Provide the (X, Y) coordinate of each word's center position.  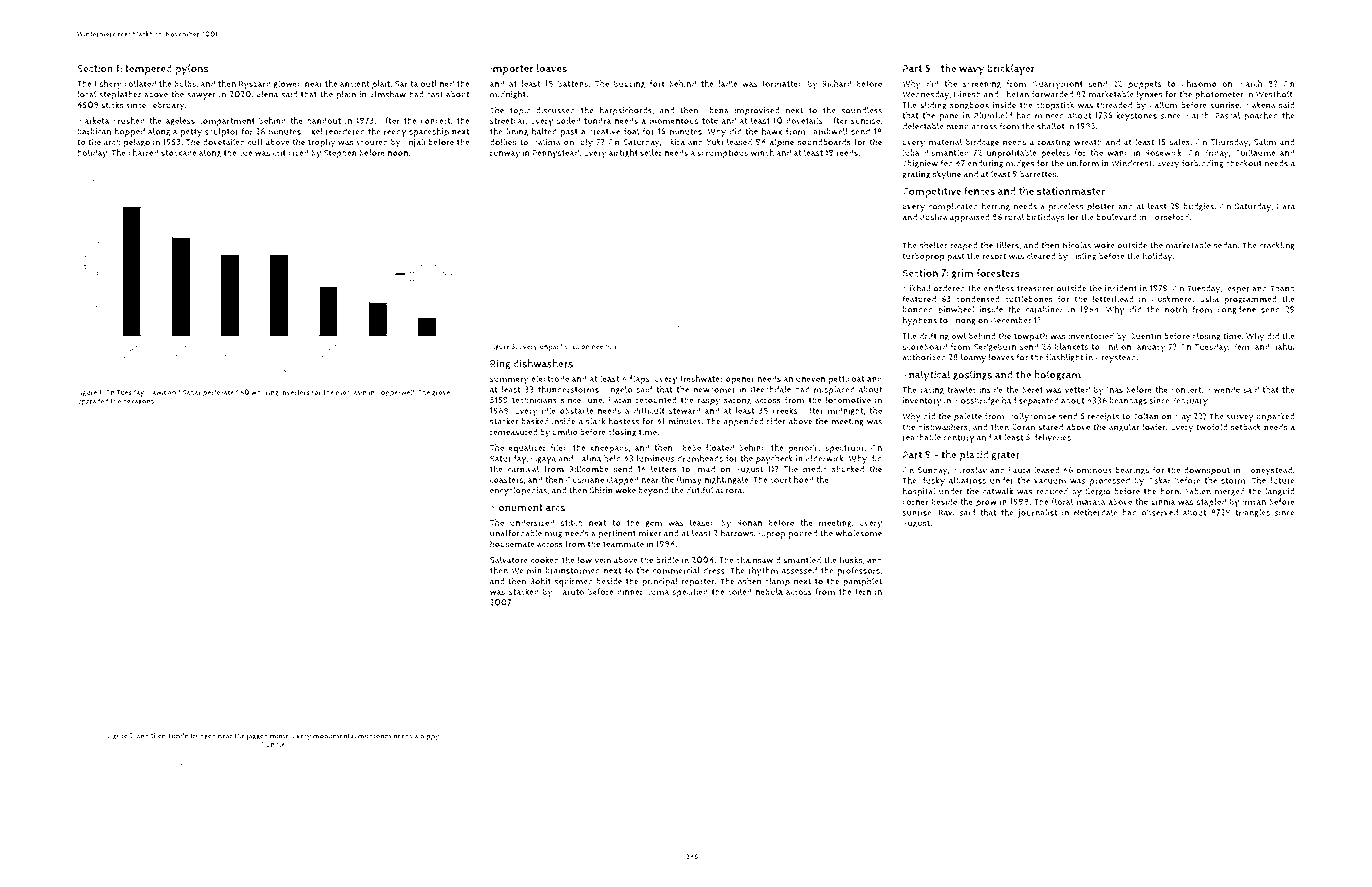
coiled (740, 591)
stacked (524, 591)
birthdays (1046, 218)
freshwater (701, 378)
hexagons (138, 401)
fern (863, 591)
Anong (963, 321)
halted (544, 131)
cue (245, 153)
